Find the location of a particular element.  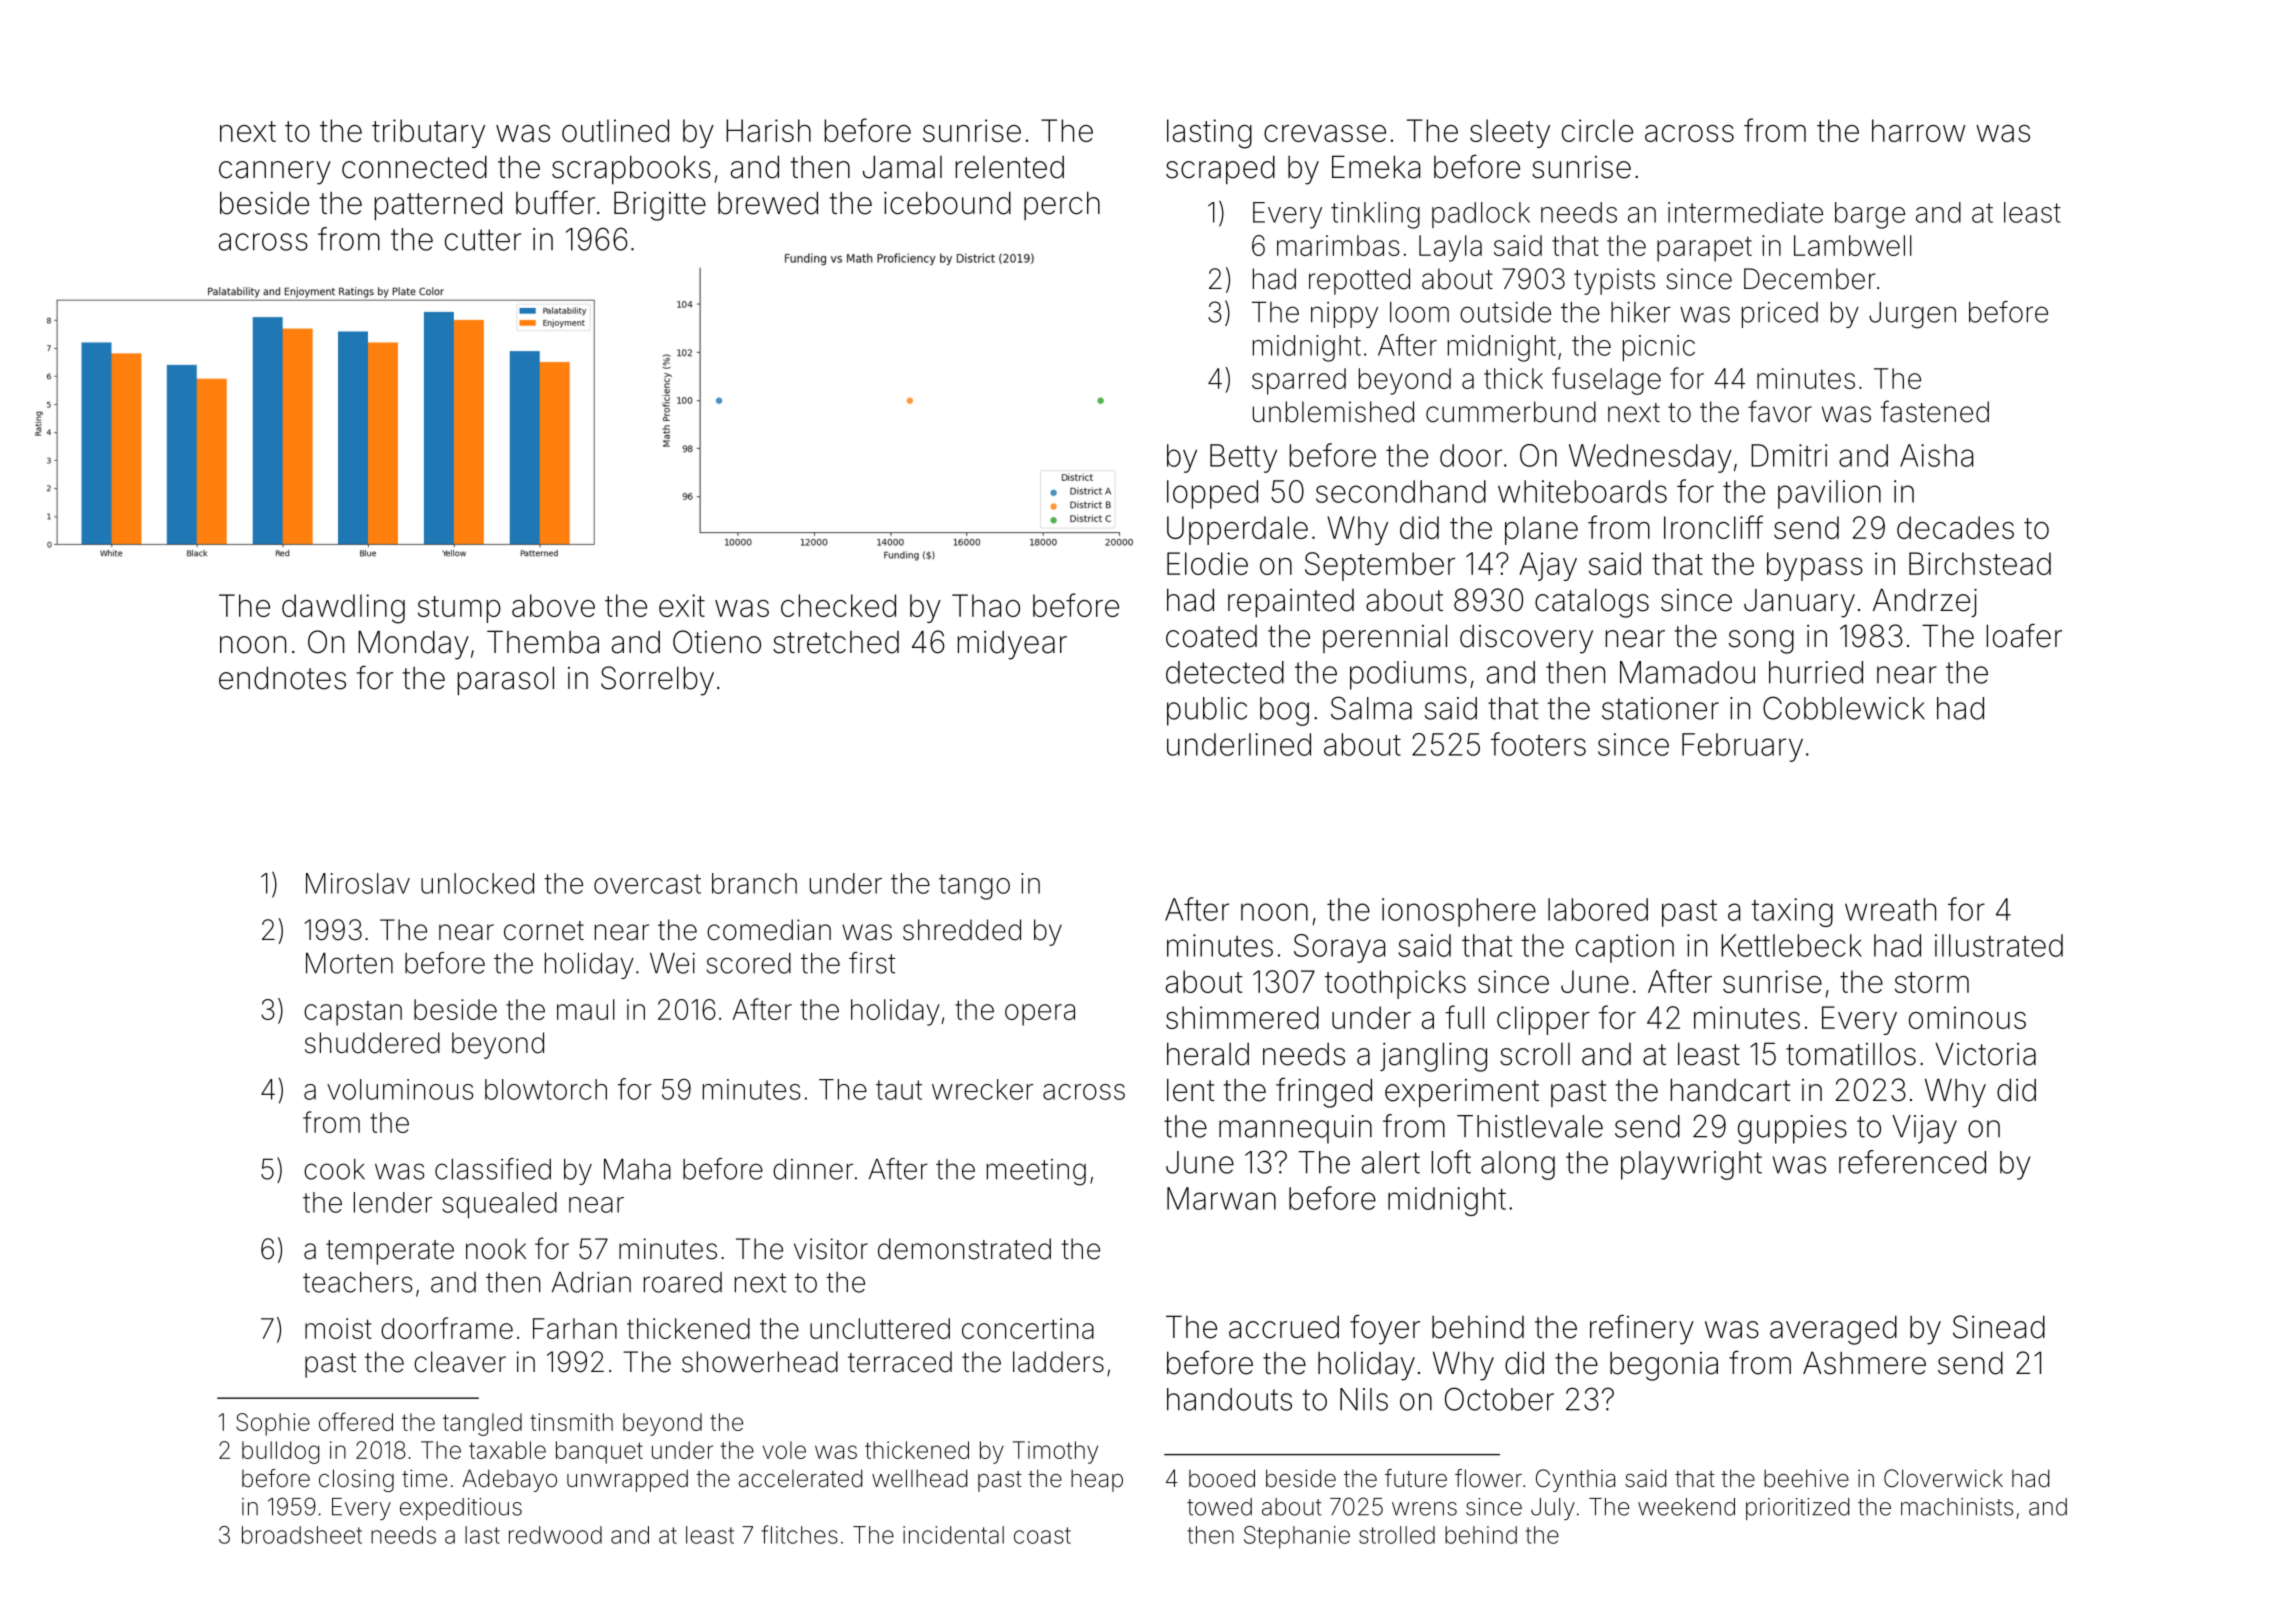

Betty is located at coordinates (1243, 458).
